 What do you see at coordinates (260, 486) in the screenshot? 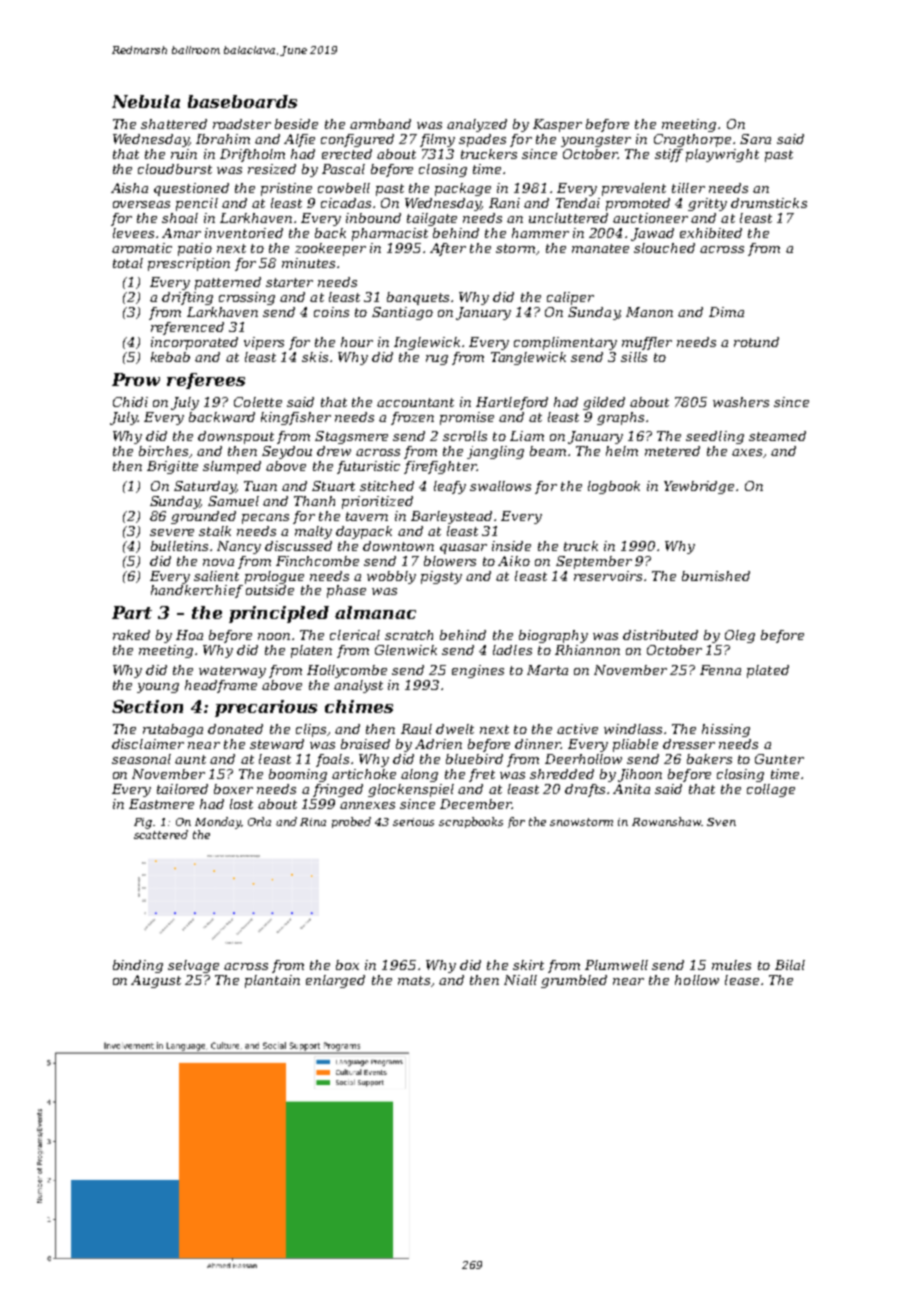
I see `Tuan` at bounding box center [260, 486].
